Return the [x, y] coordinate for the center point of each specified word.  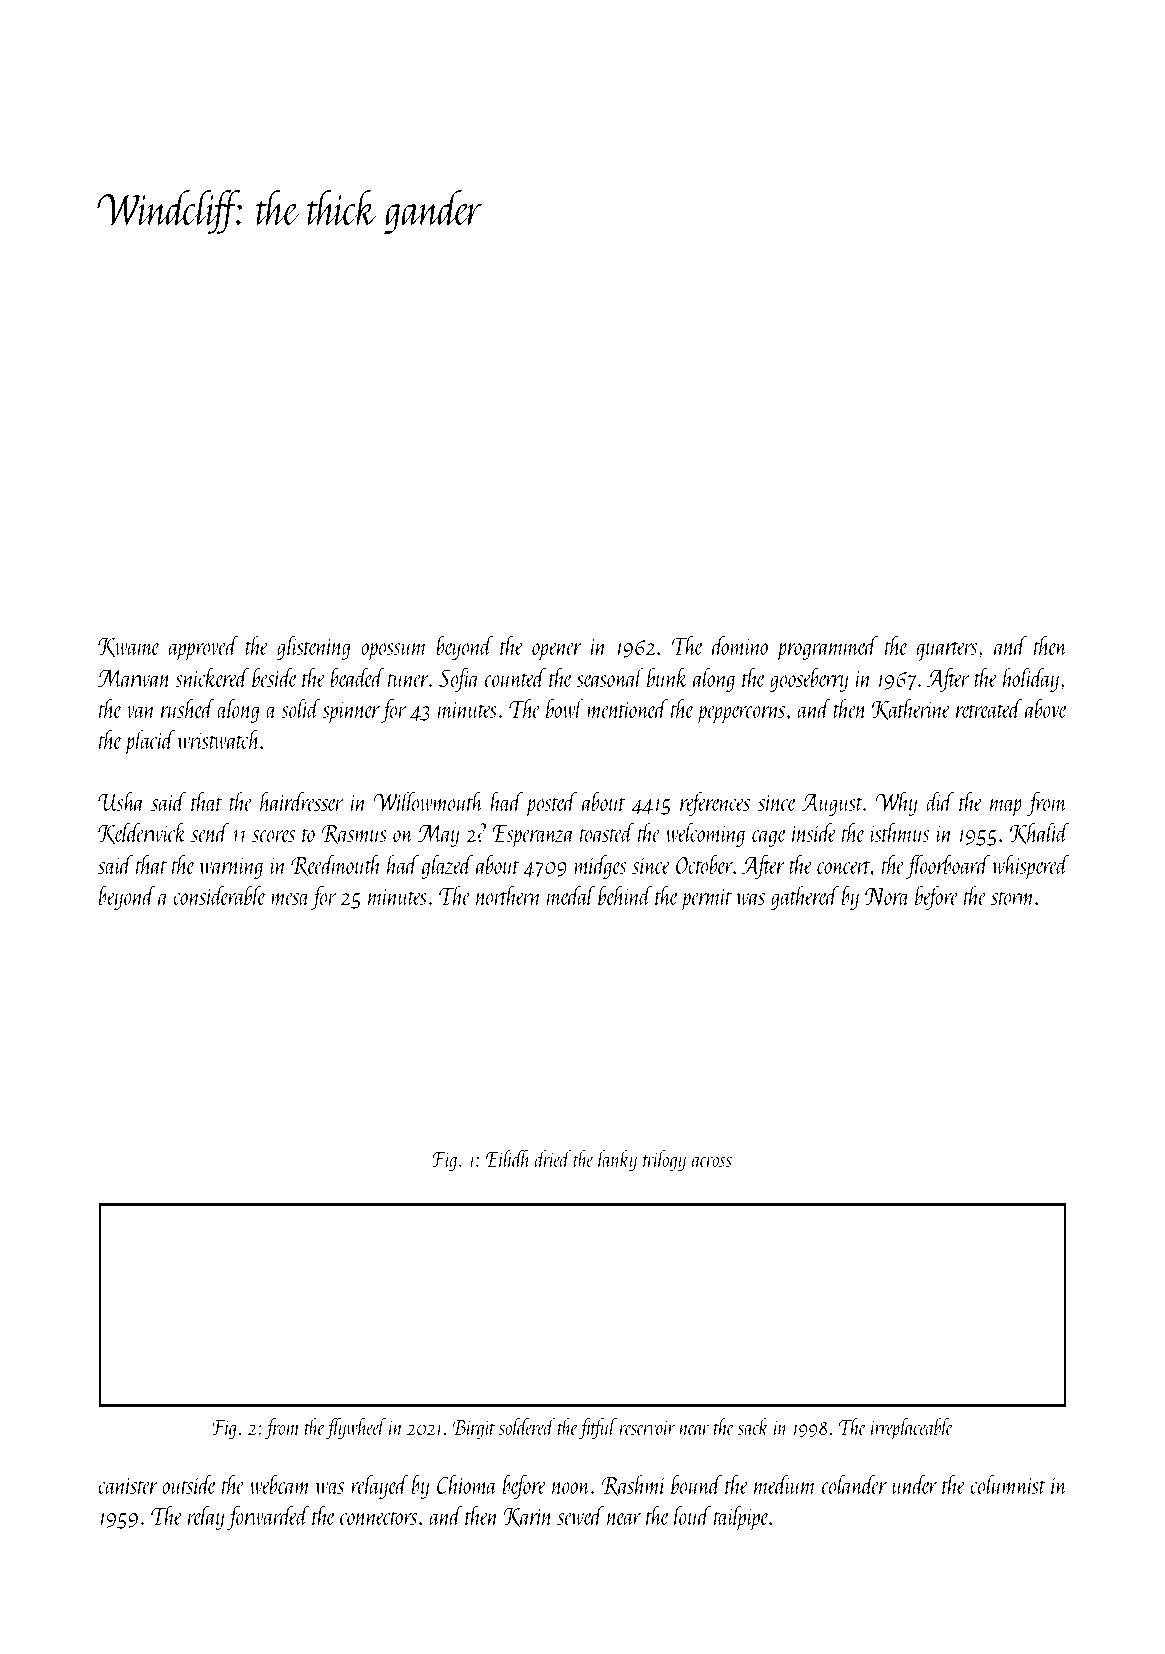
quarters [947, 651]
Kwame [129, 648]
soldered [527, 1426]
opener [557, 652]
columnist [1008, 1484]
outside [189, 1484]
